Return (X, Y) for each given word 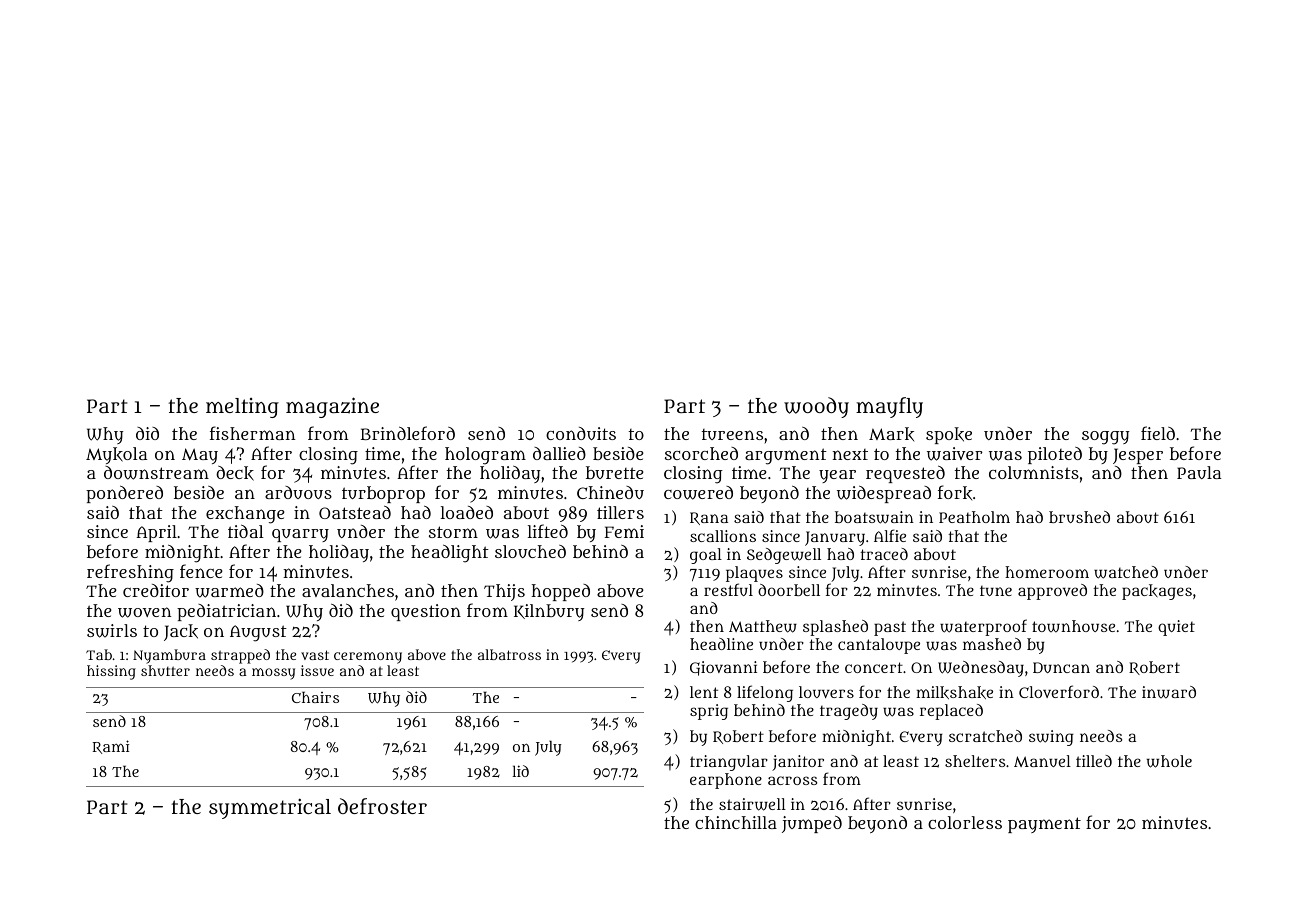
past (890, 628)
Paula (1199, 472)
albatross (509, 654)
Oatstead (355, 512)
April (156, 533)
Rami (111, 747)
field (1158, 433)
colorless (965, 822)
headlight (450, 554)
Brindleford (408, 433)
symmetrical (270, 808)
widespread (884, 494)
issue (317, 670)
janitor (798, 763)
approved (1052, 592)
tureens (732, 434)
